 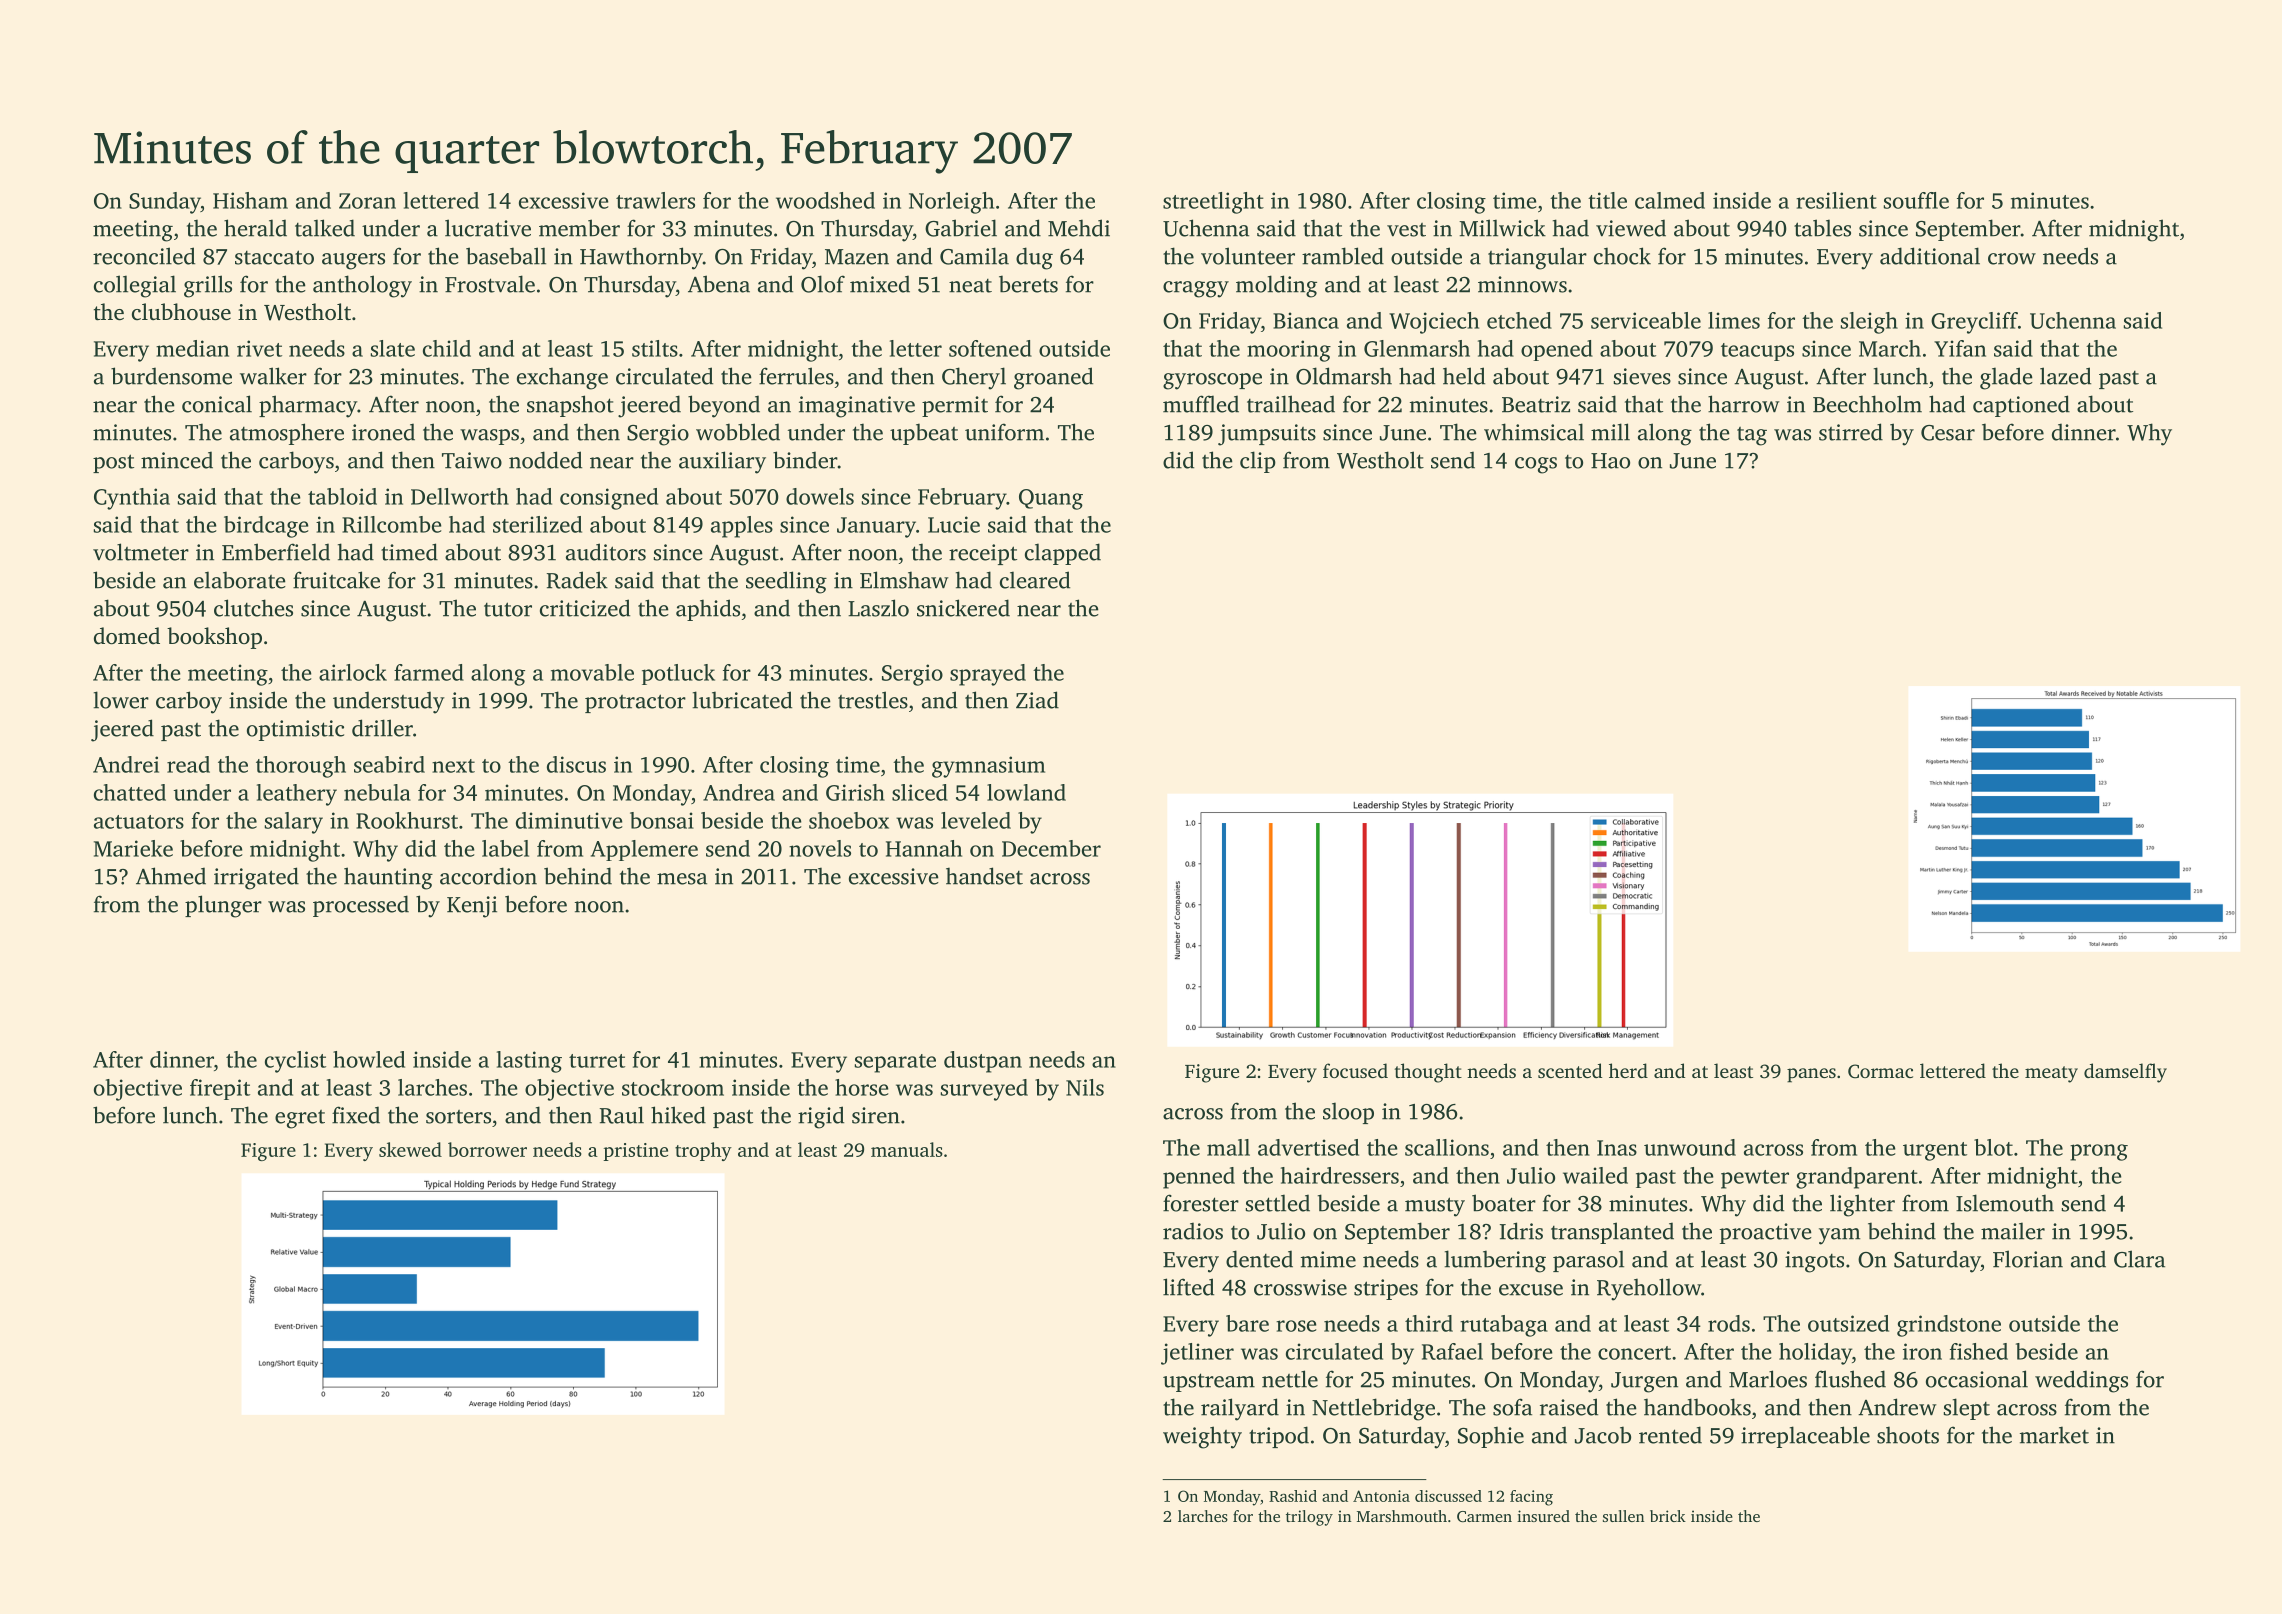 What do you see at coordinates (1766, 1233) in the page?
I see `proactive` at bounding box center [1766, 1233].
